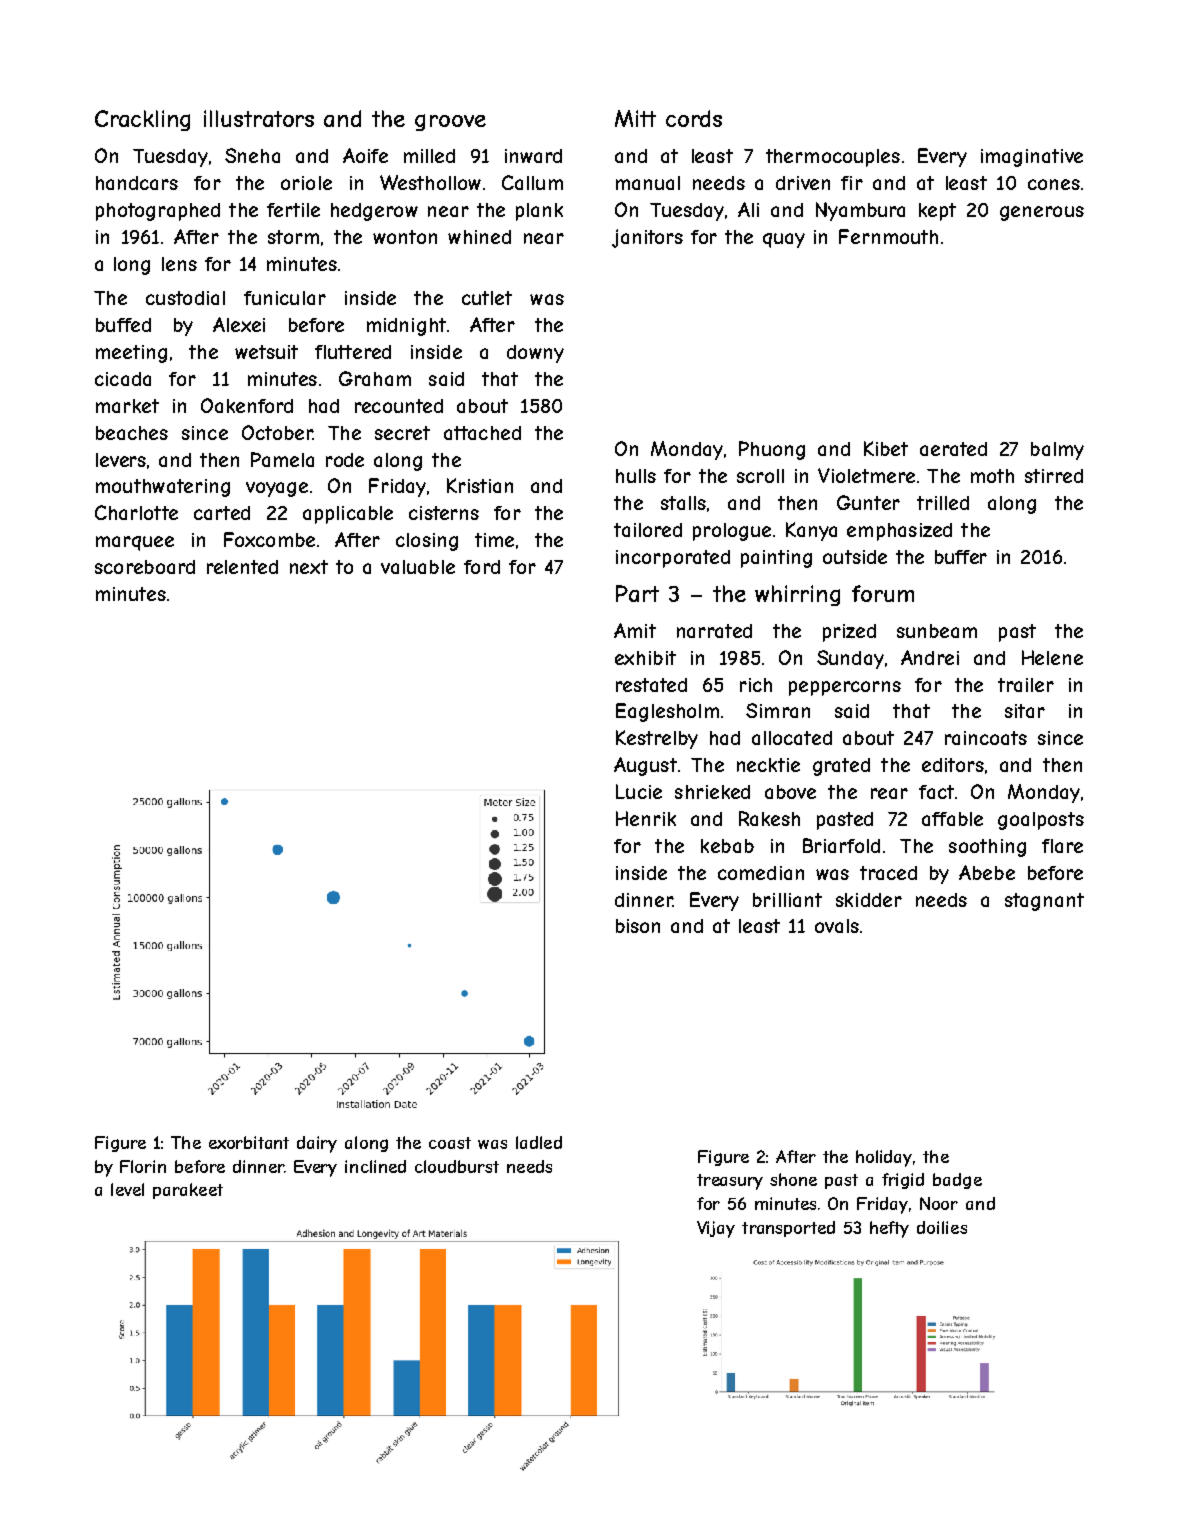 This image has height=1525, width=1178. Describe the element at coordinates (249, 1142) in the image. I see `exorbitant` at that location.
